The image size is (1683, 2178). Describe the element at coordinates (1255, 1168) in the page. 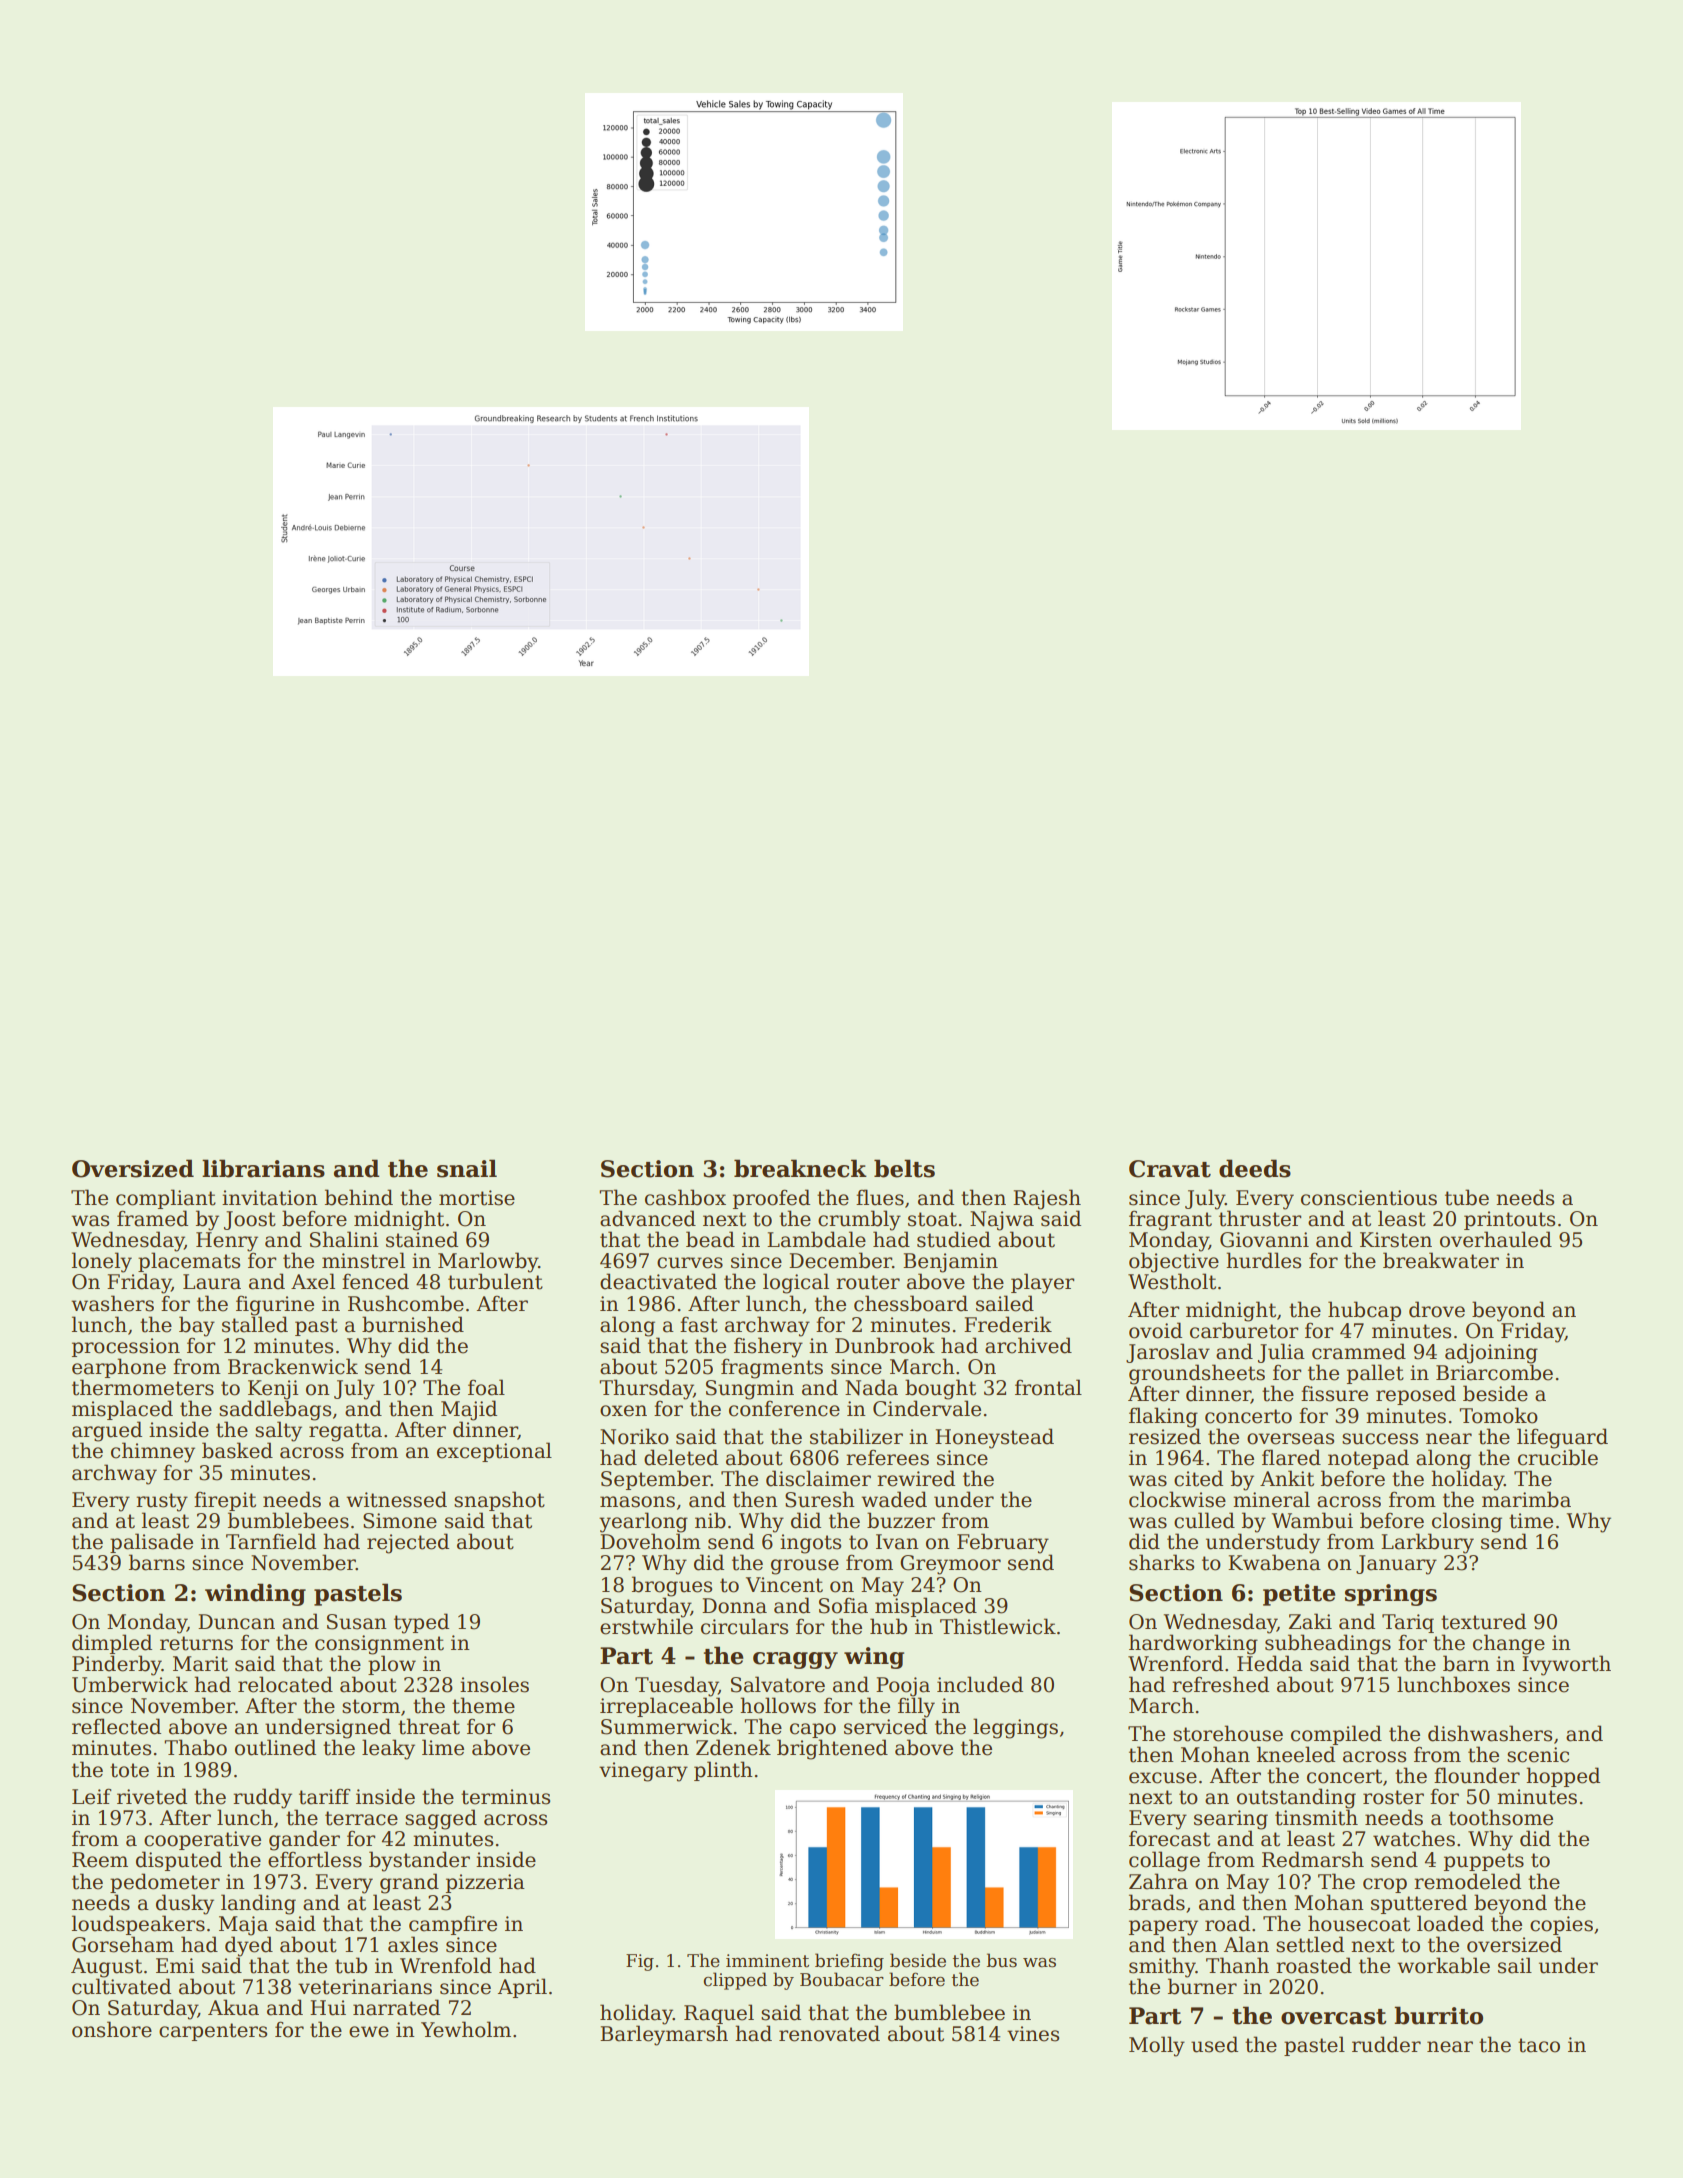

I see `deeds` at that location.
